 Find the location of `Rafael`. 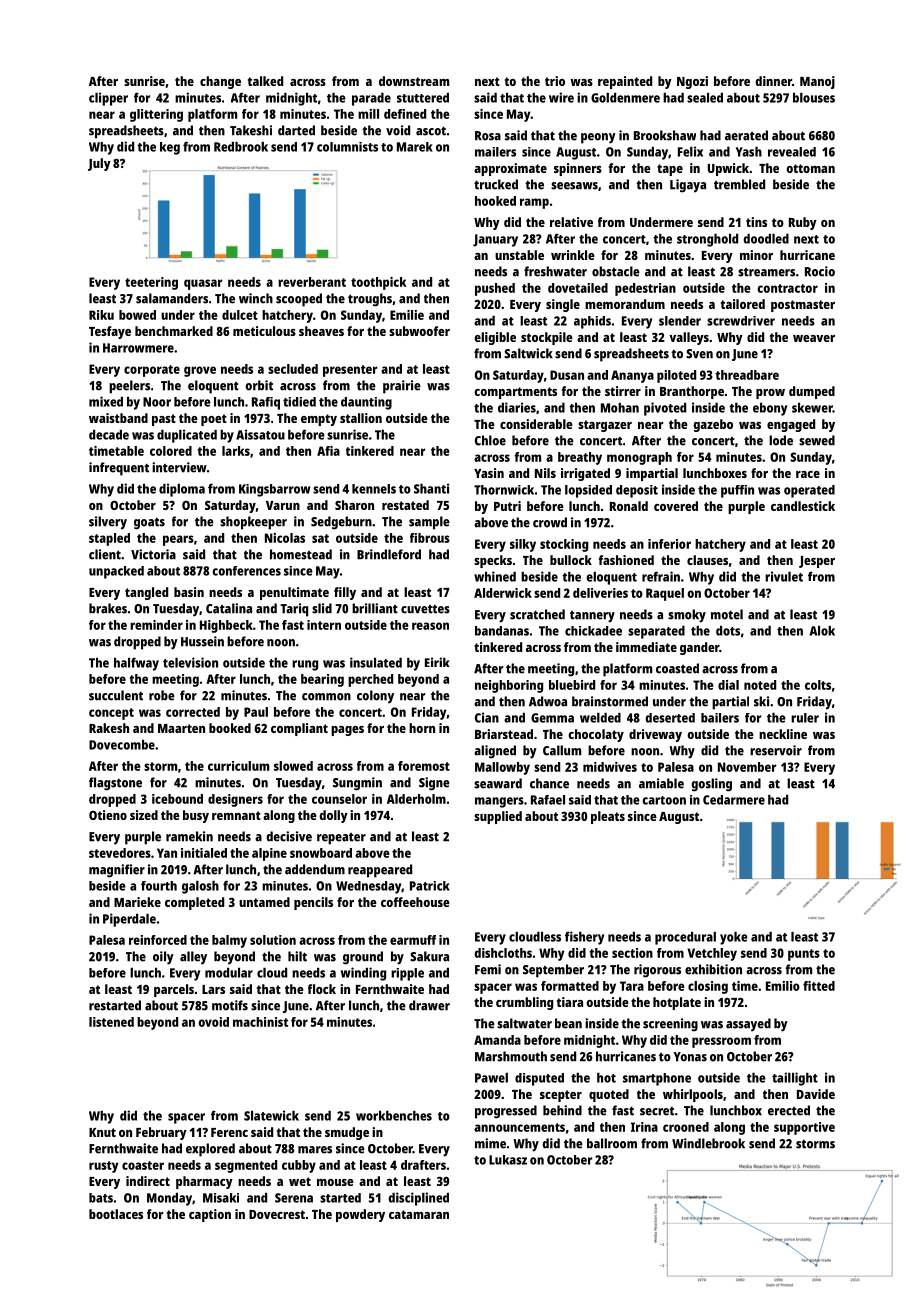

Rafael is located at coordinates (548, 800).
